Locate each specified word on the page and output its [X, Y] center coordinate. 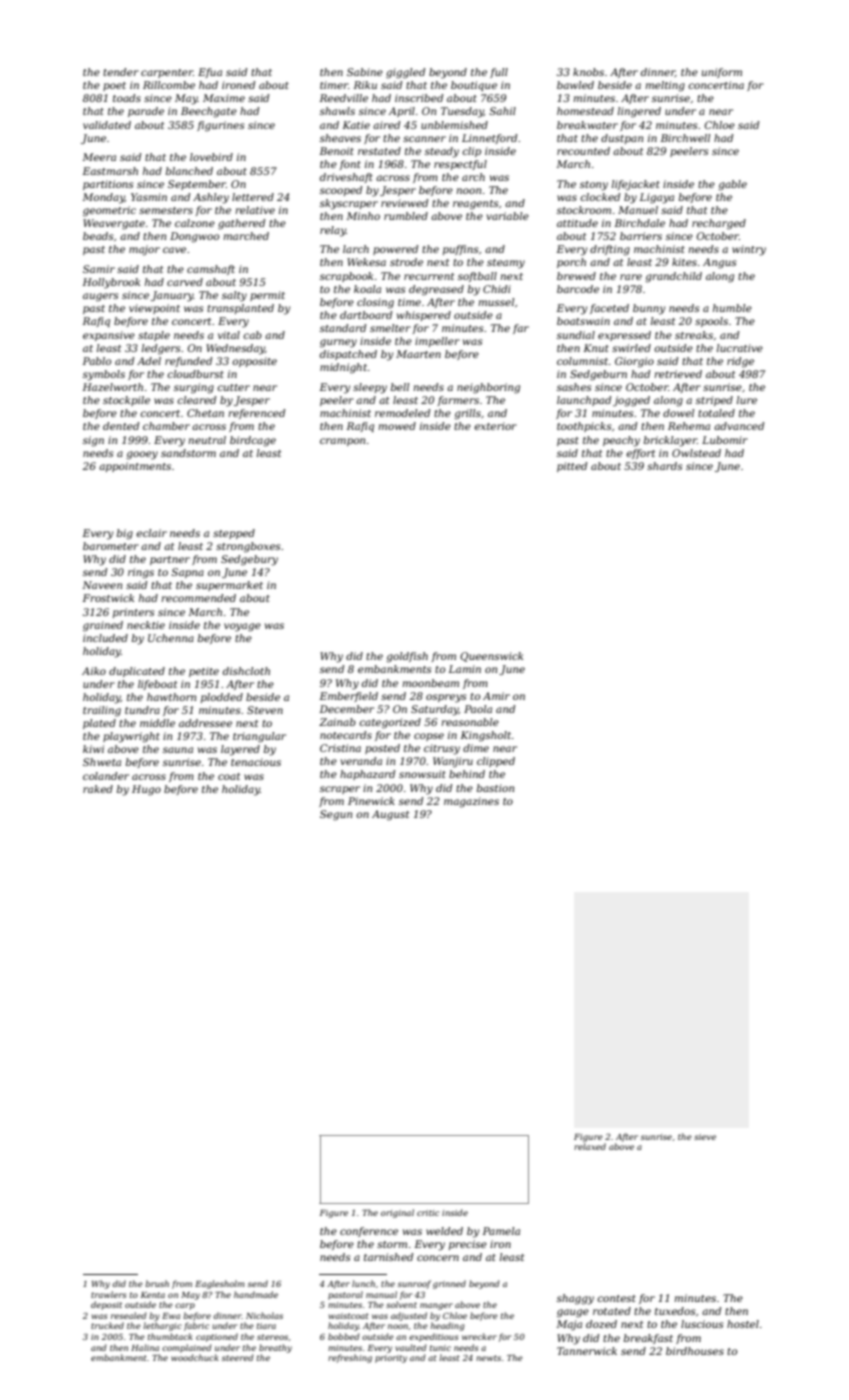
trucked [107, 1325]
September [197, 185]
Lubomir [725, 440]
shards [665, 466]
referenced [256, 414]
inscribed [419, 98]
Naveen [102, 585]
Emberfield [348, 697]
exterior [495, 426]
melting [665, 86]
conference [369, 1232]
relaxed [590, 1146]
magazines [471, 802]
